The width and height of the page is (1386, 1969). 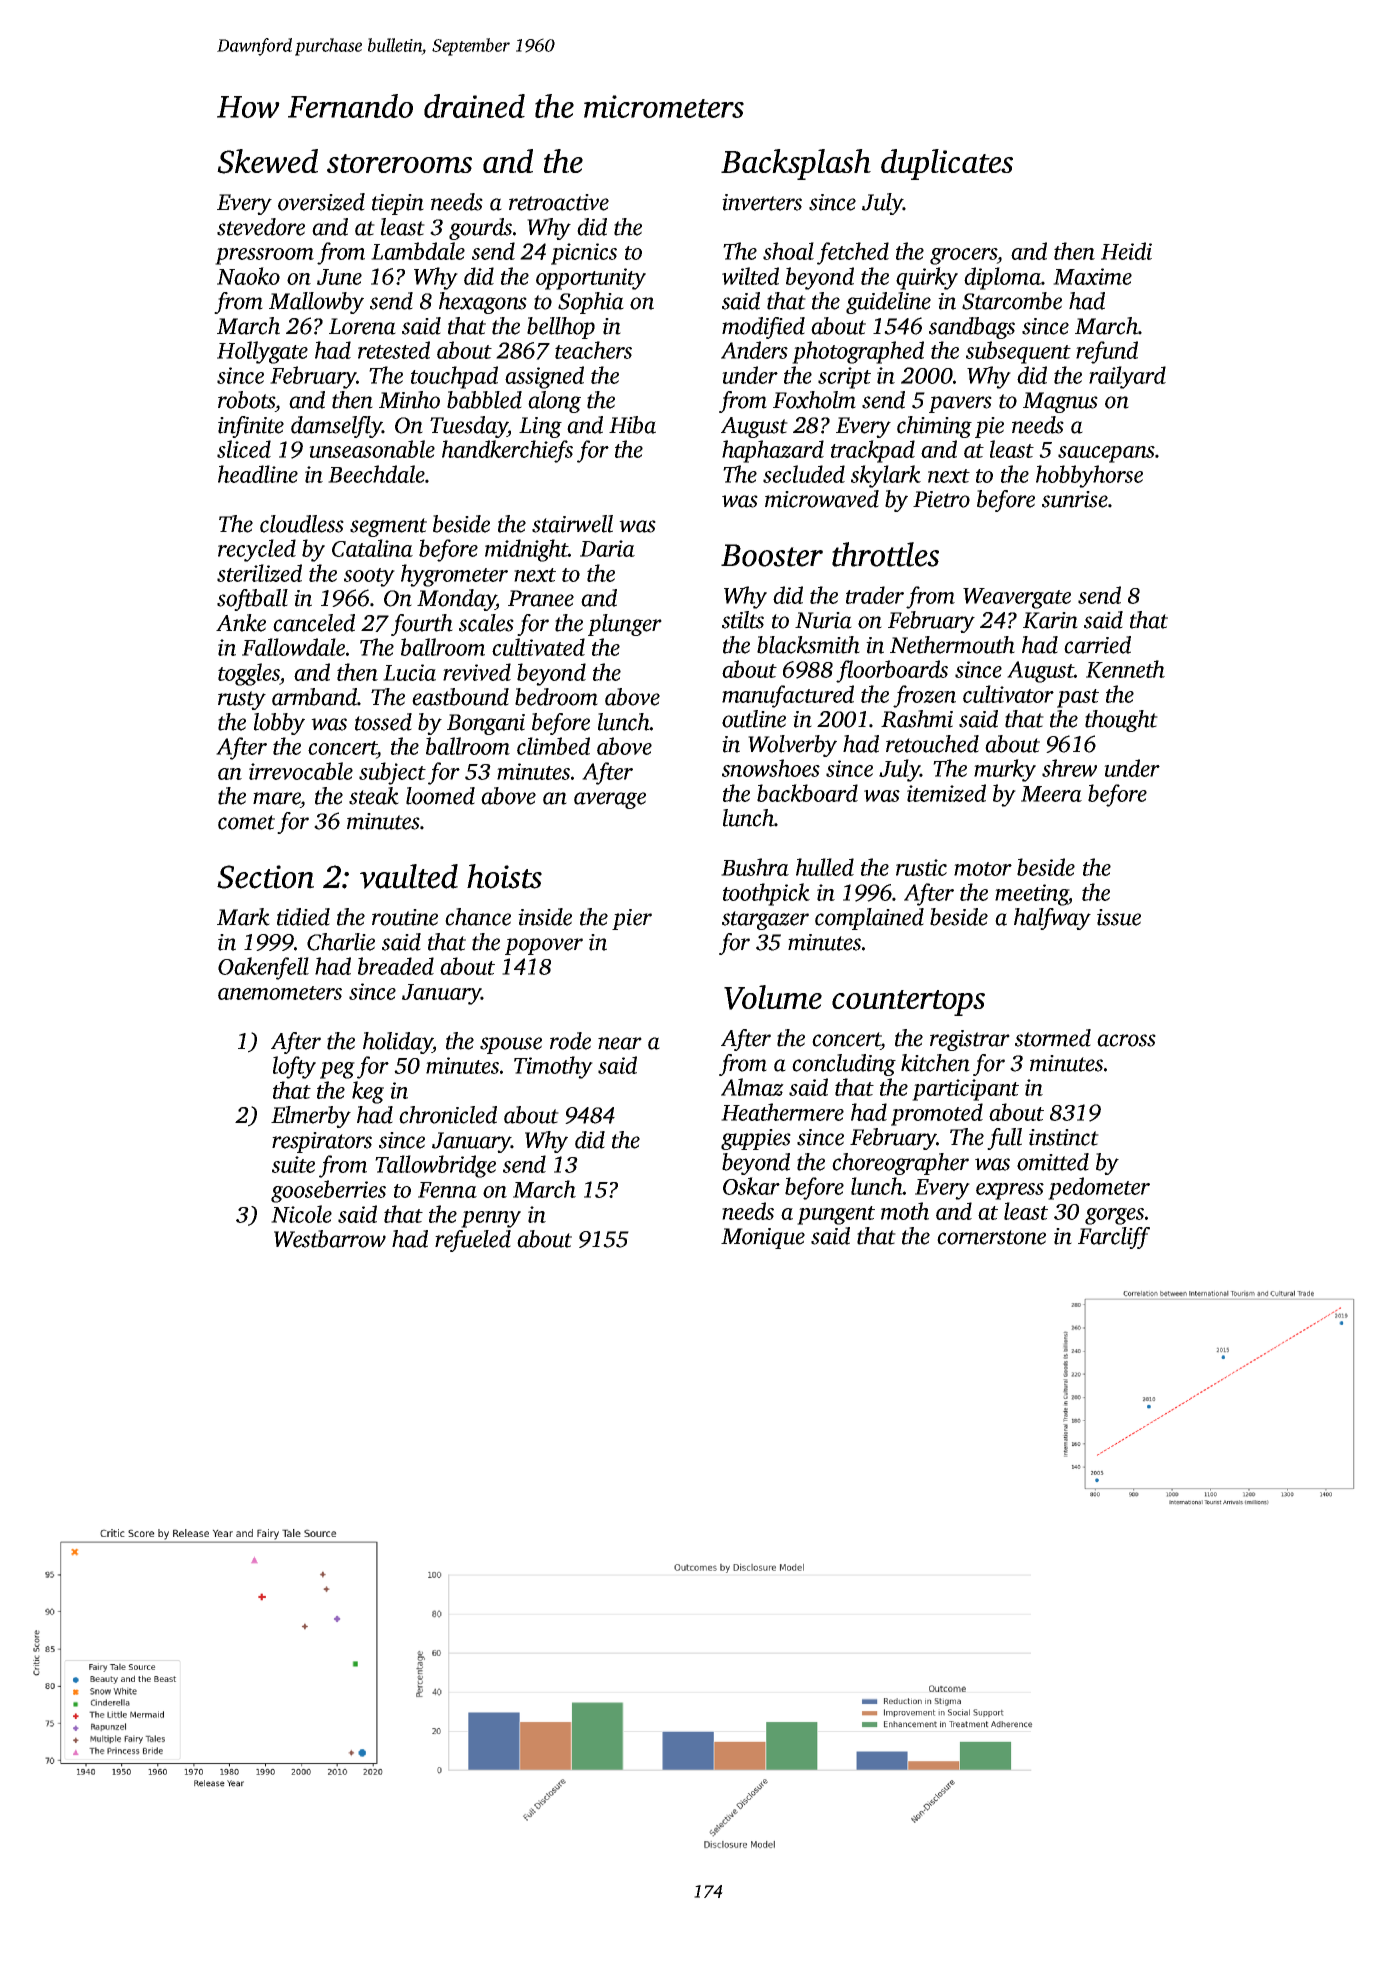 I want to click on issue, so click(x=1119, y=917).
